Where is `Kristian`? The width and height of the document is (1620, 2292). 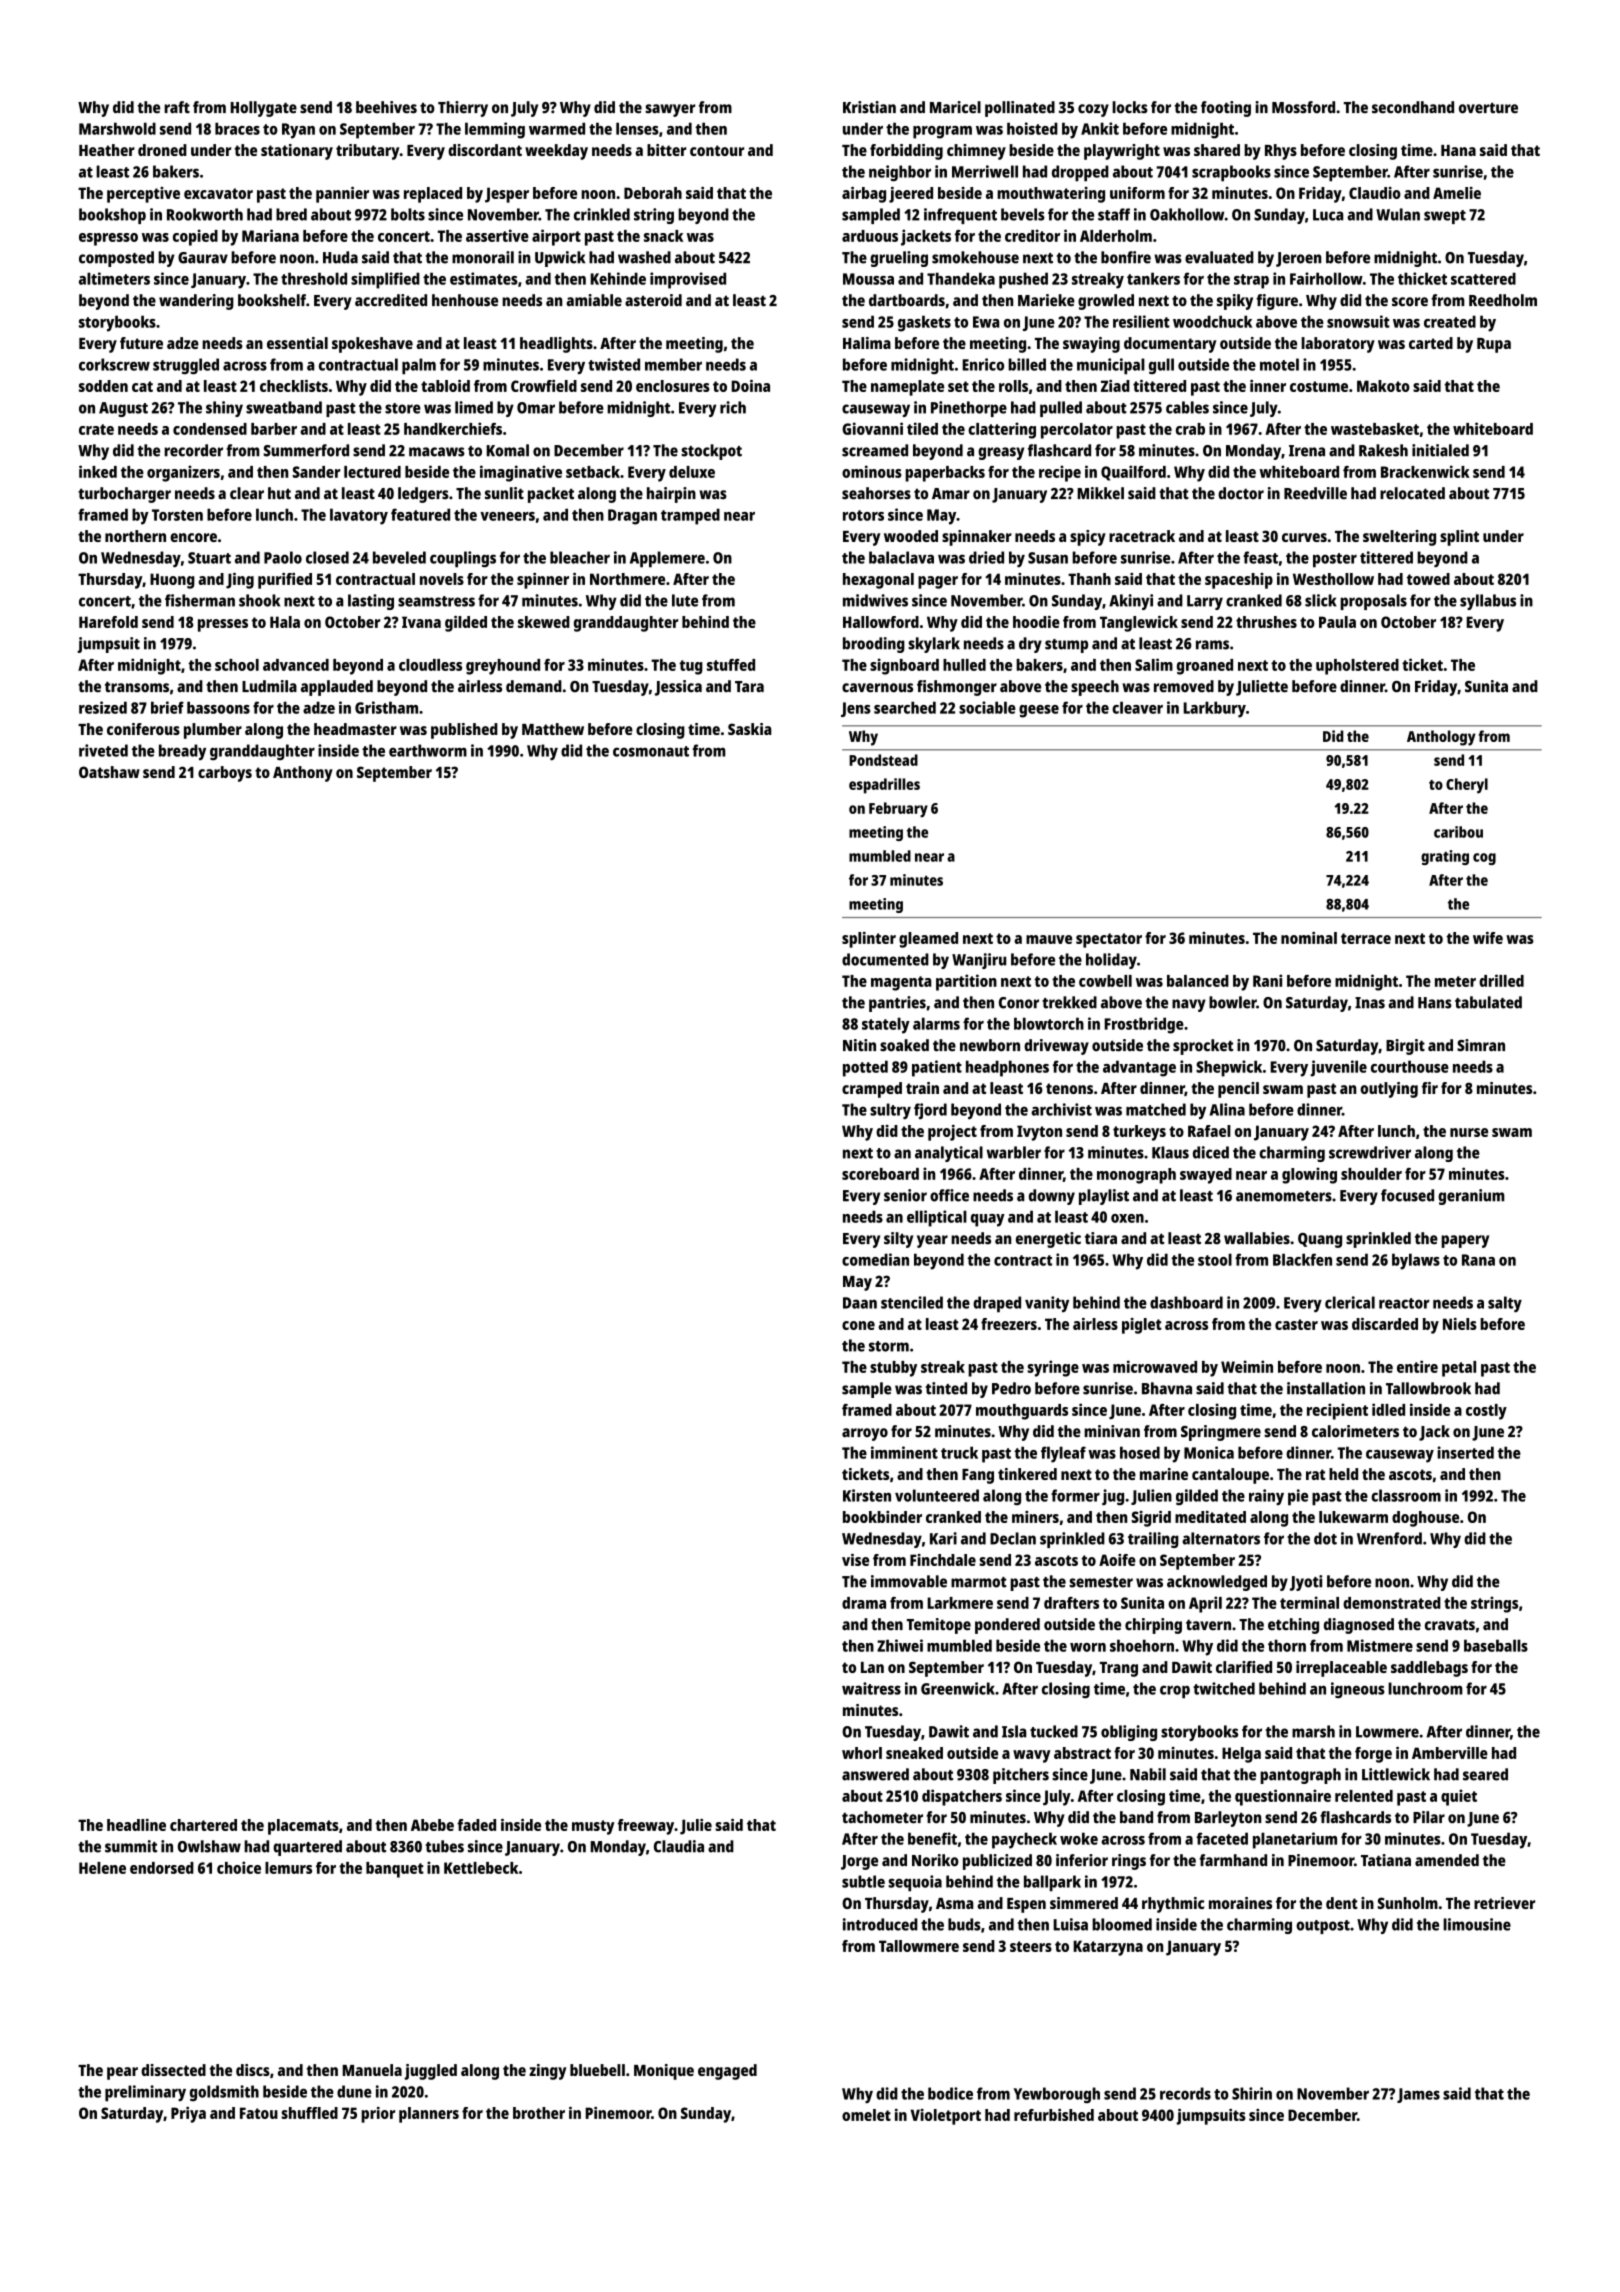 Kristian is located at coordinates (869, 107).
